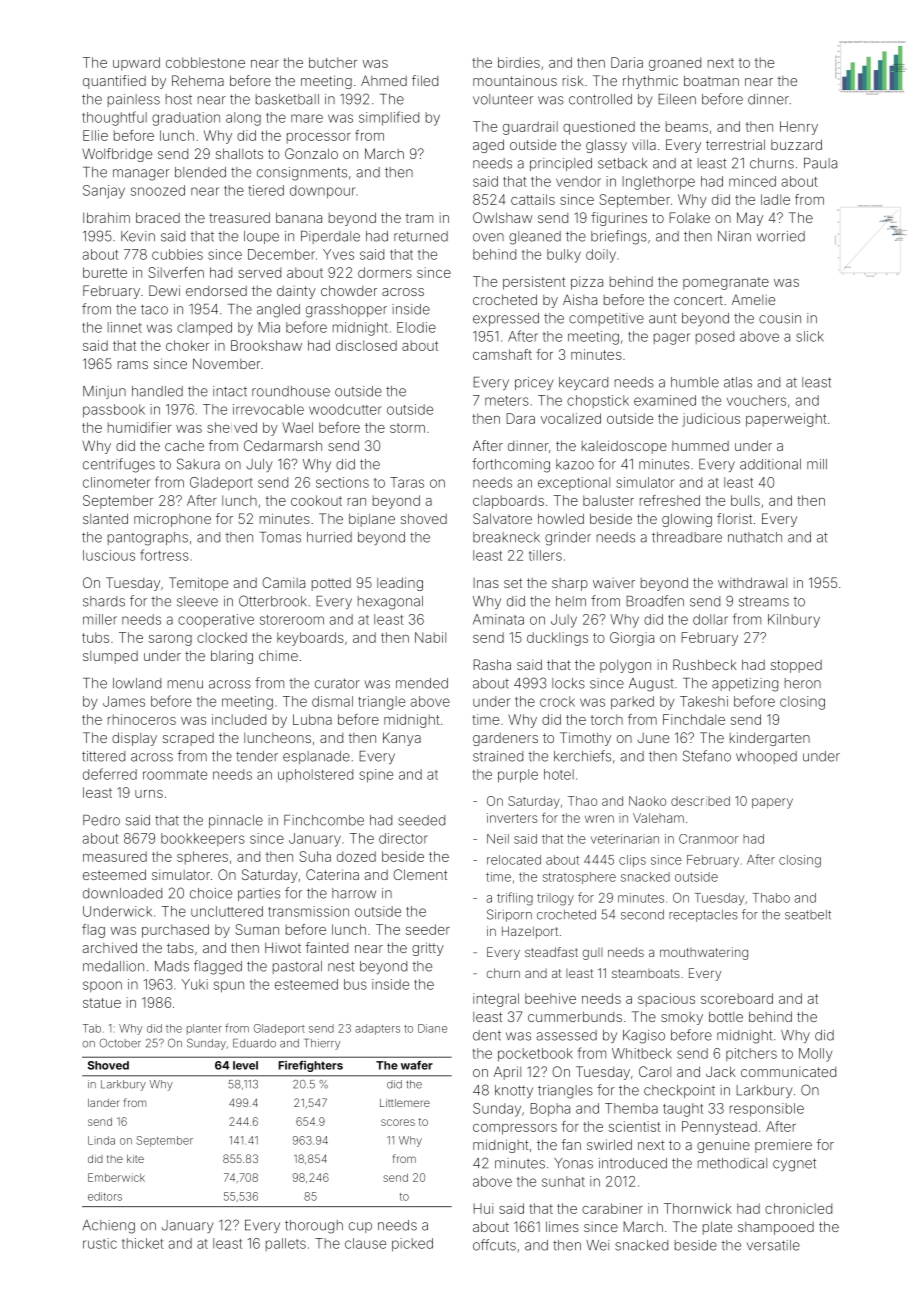 Image resolution: width=924 pixels, height=1308 pixels. What do you see at coordinates (377, 1029) in the page?
I see `adapters` at bounding box center [377, 1029].
